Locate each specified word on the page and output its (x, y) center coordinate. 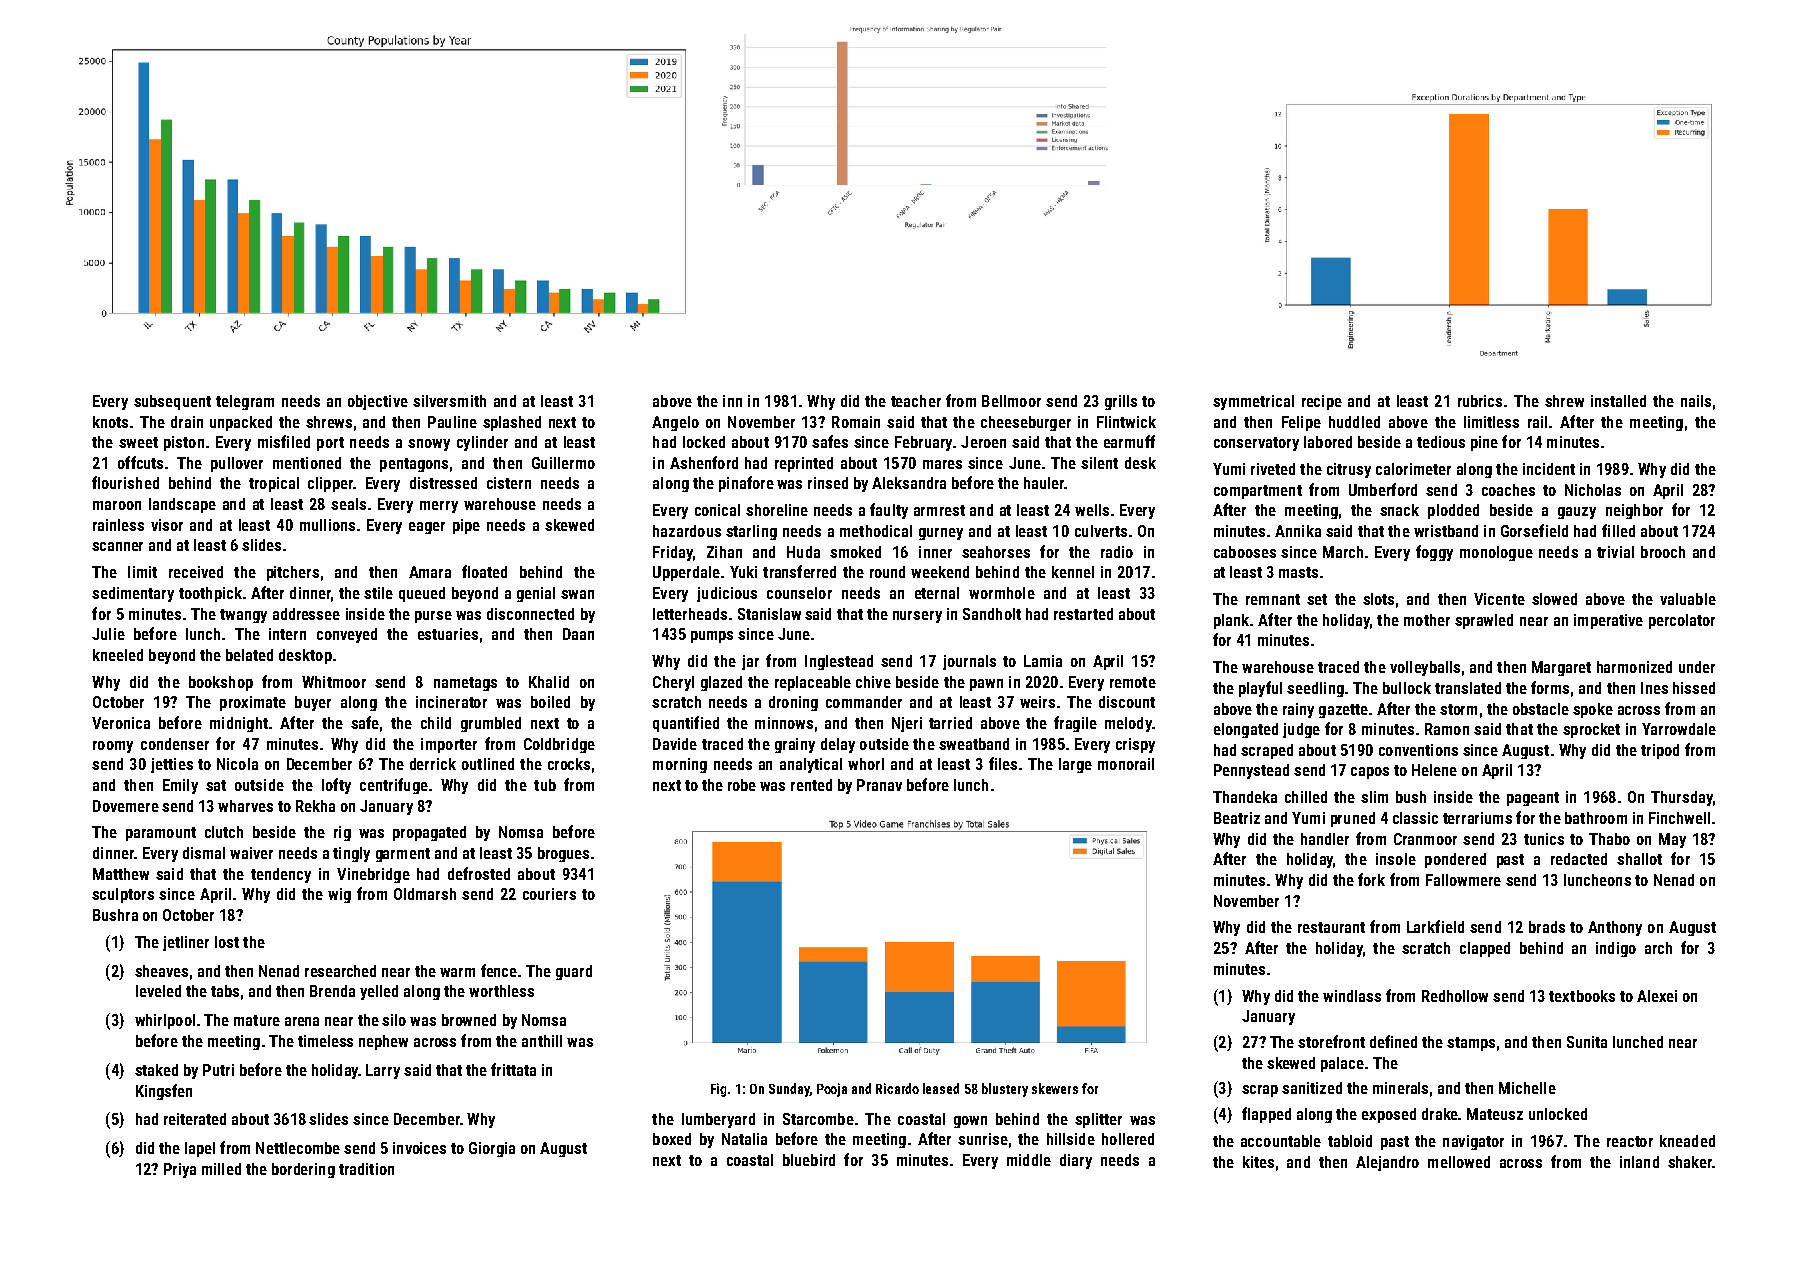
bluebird (809, 1160)
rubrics (1480, 401)
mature (257, 1020)
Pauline (452, 422)
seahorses (996, 552)
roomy (113, 747)
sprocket (1591, 730)
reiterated (195, 1119)
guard (574, 972)
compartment (1258, 492)
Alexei (1657, 996)
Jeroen (983, 442)
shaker (1690, 1162)
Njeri (907, 724)
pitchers (293, 573)
